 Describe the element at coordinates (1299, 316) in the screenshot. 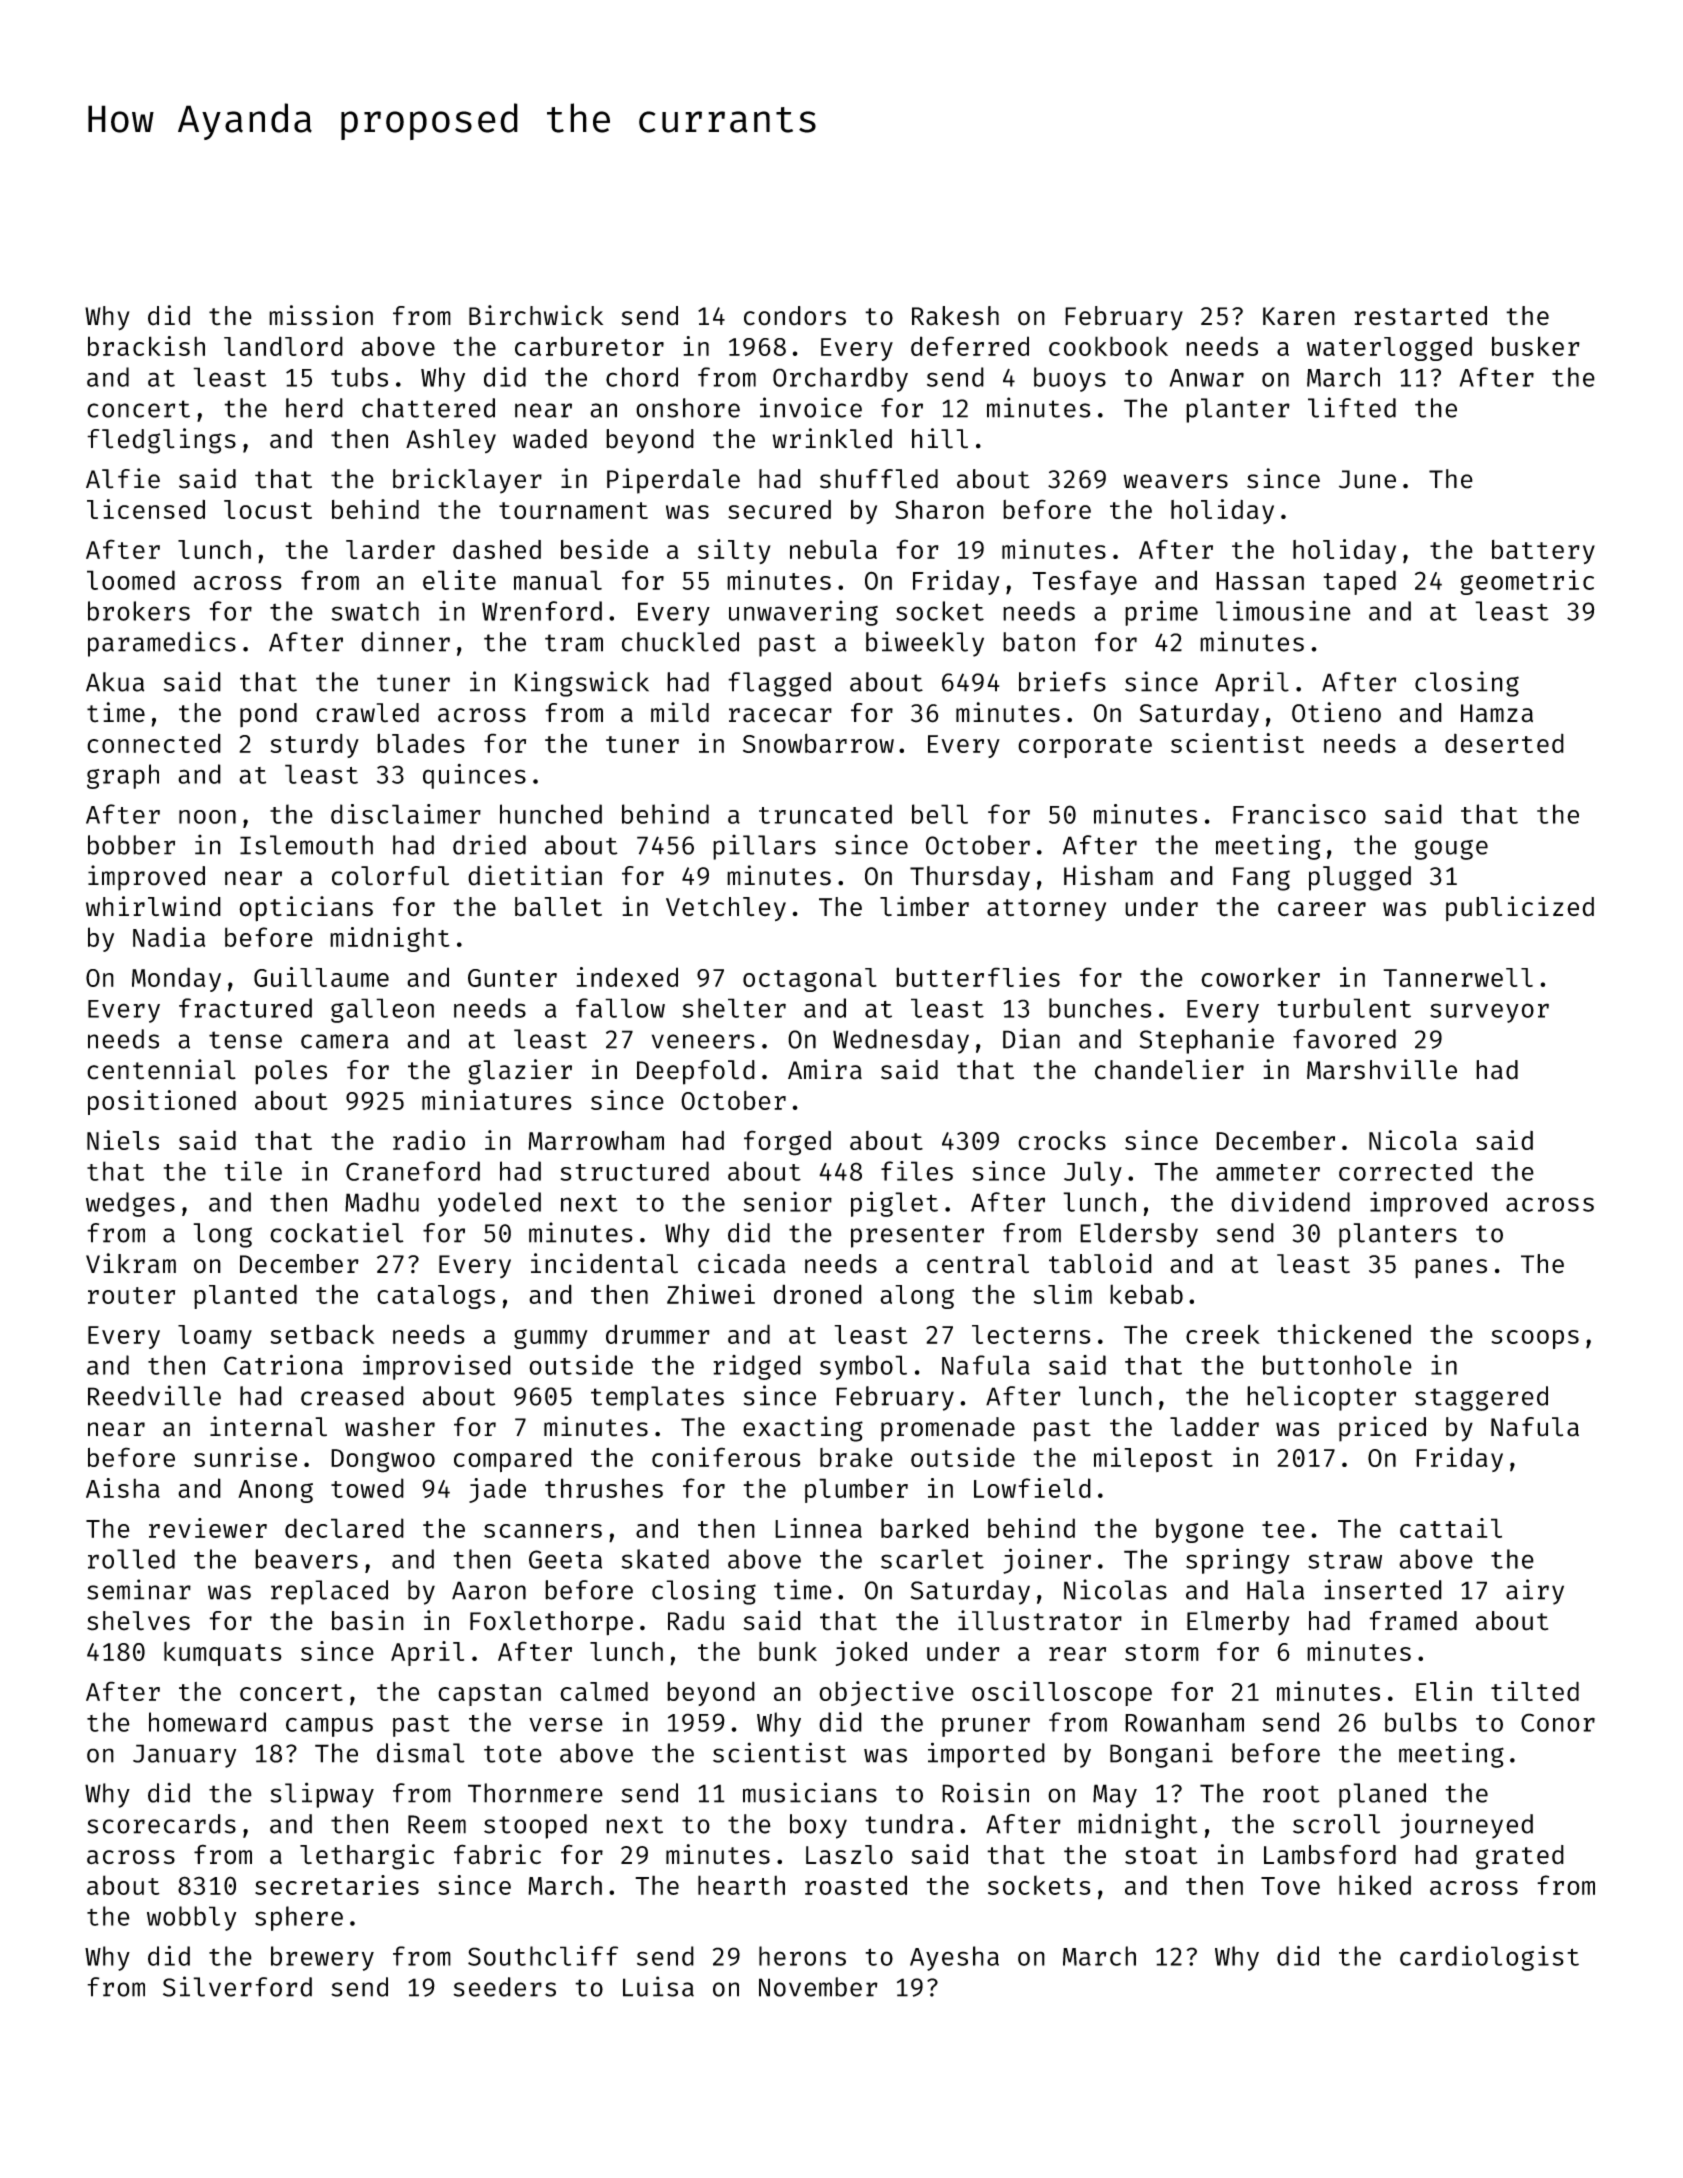

I see `Karen` at that location.
